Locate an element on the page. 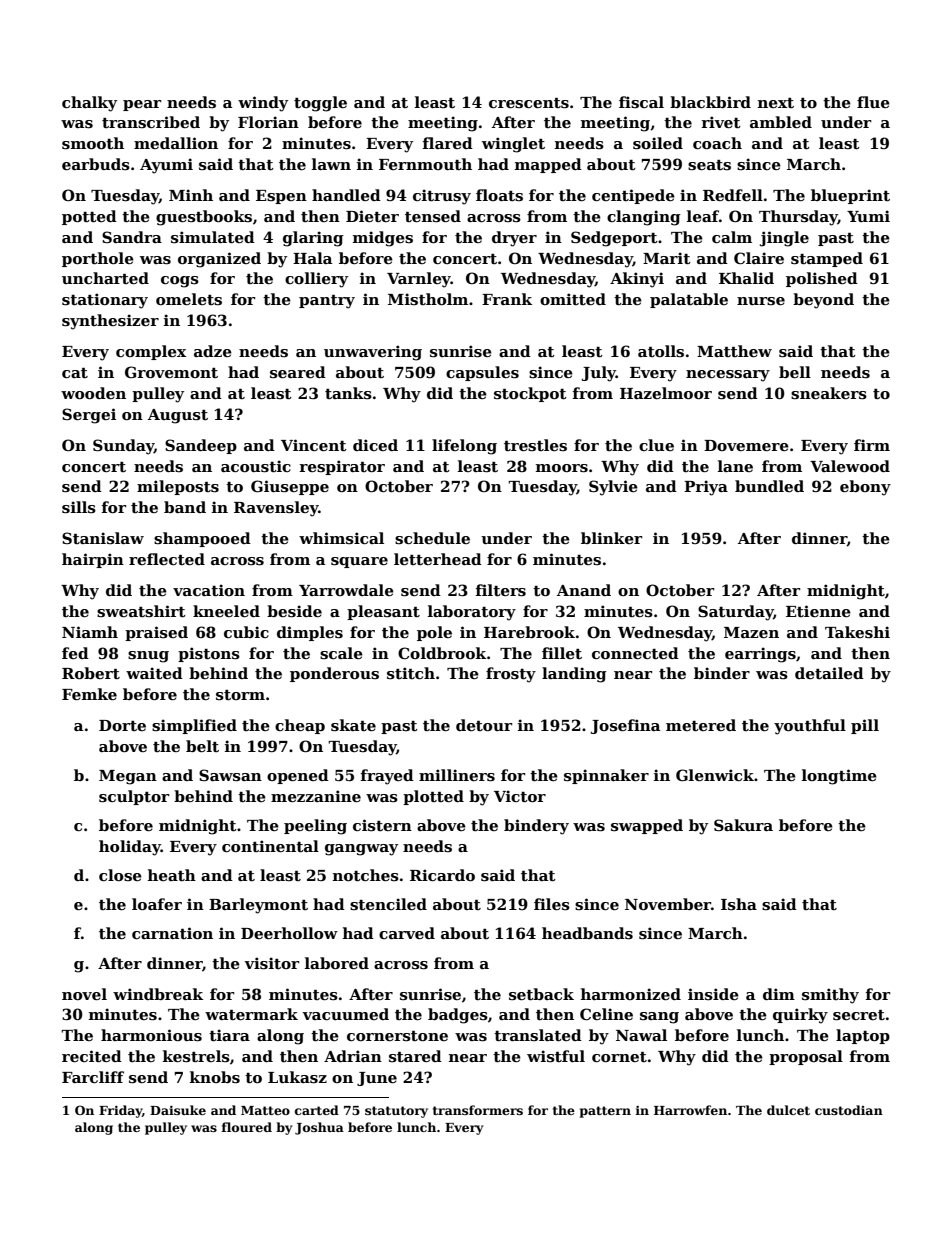  November is located at coordinates (668, 904).
